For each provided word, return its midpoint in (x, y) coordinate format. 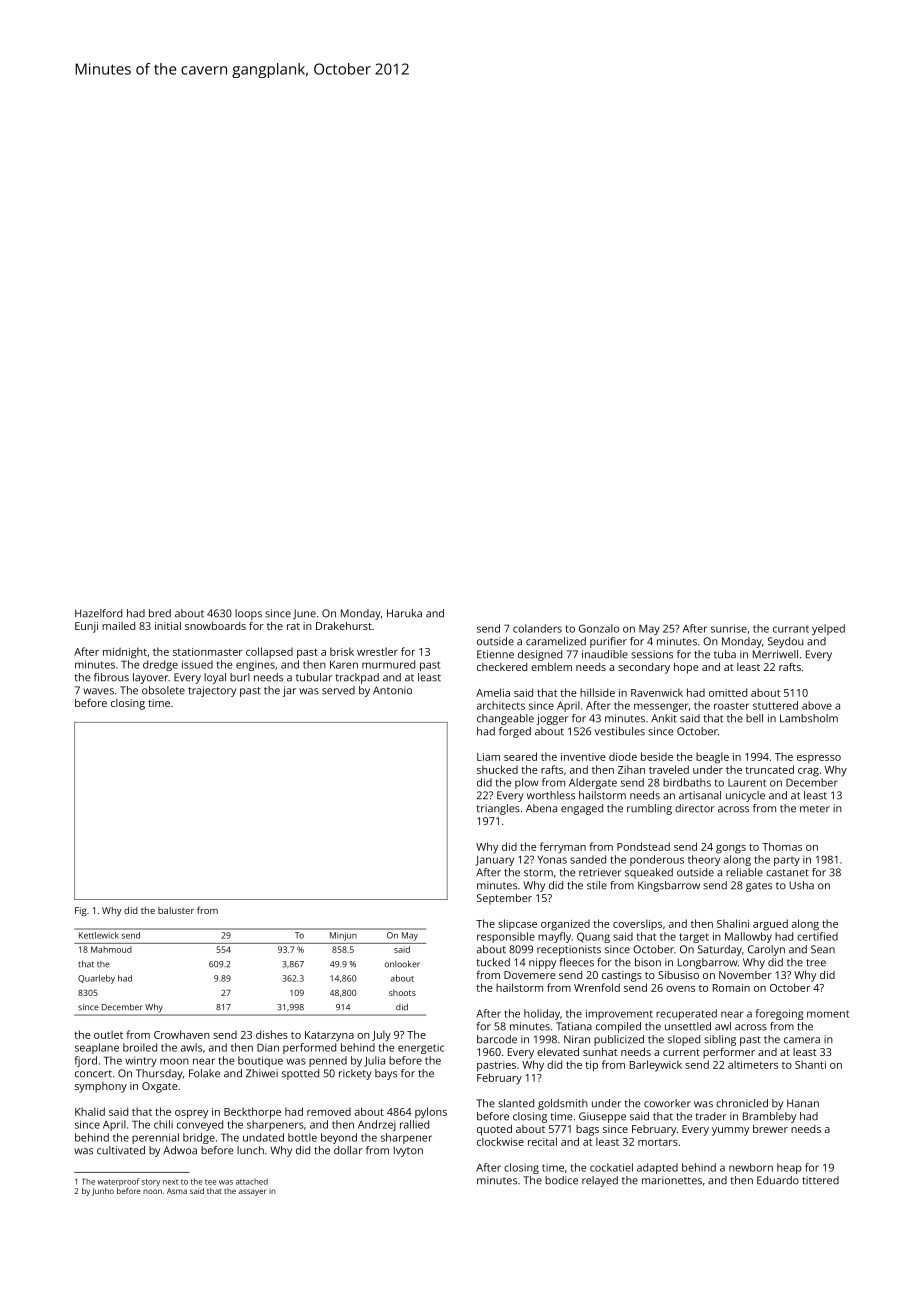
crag (808, 772)
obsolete (163, 690)
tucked (493, 962)
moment (828, 1014)
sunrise (729, 628)
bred (160, 613)
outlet (108, 1034)
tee (210, 1182)
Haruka (404, 613)
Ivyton (408, 1151)
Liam (488, 757)
